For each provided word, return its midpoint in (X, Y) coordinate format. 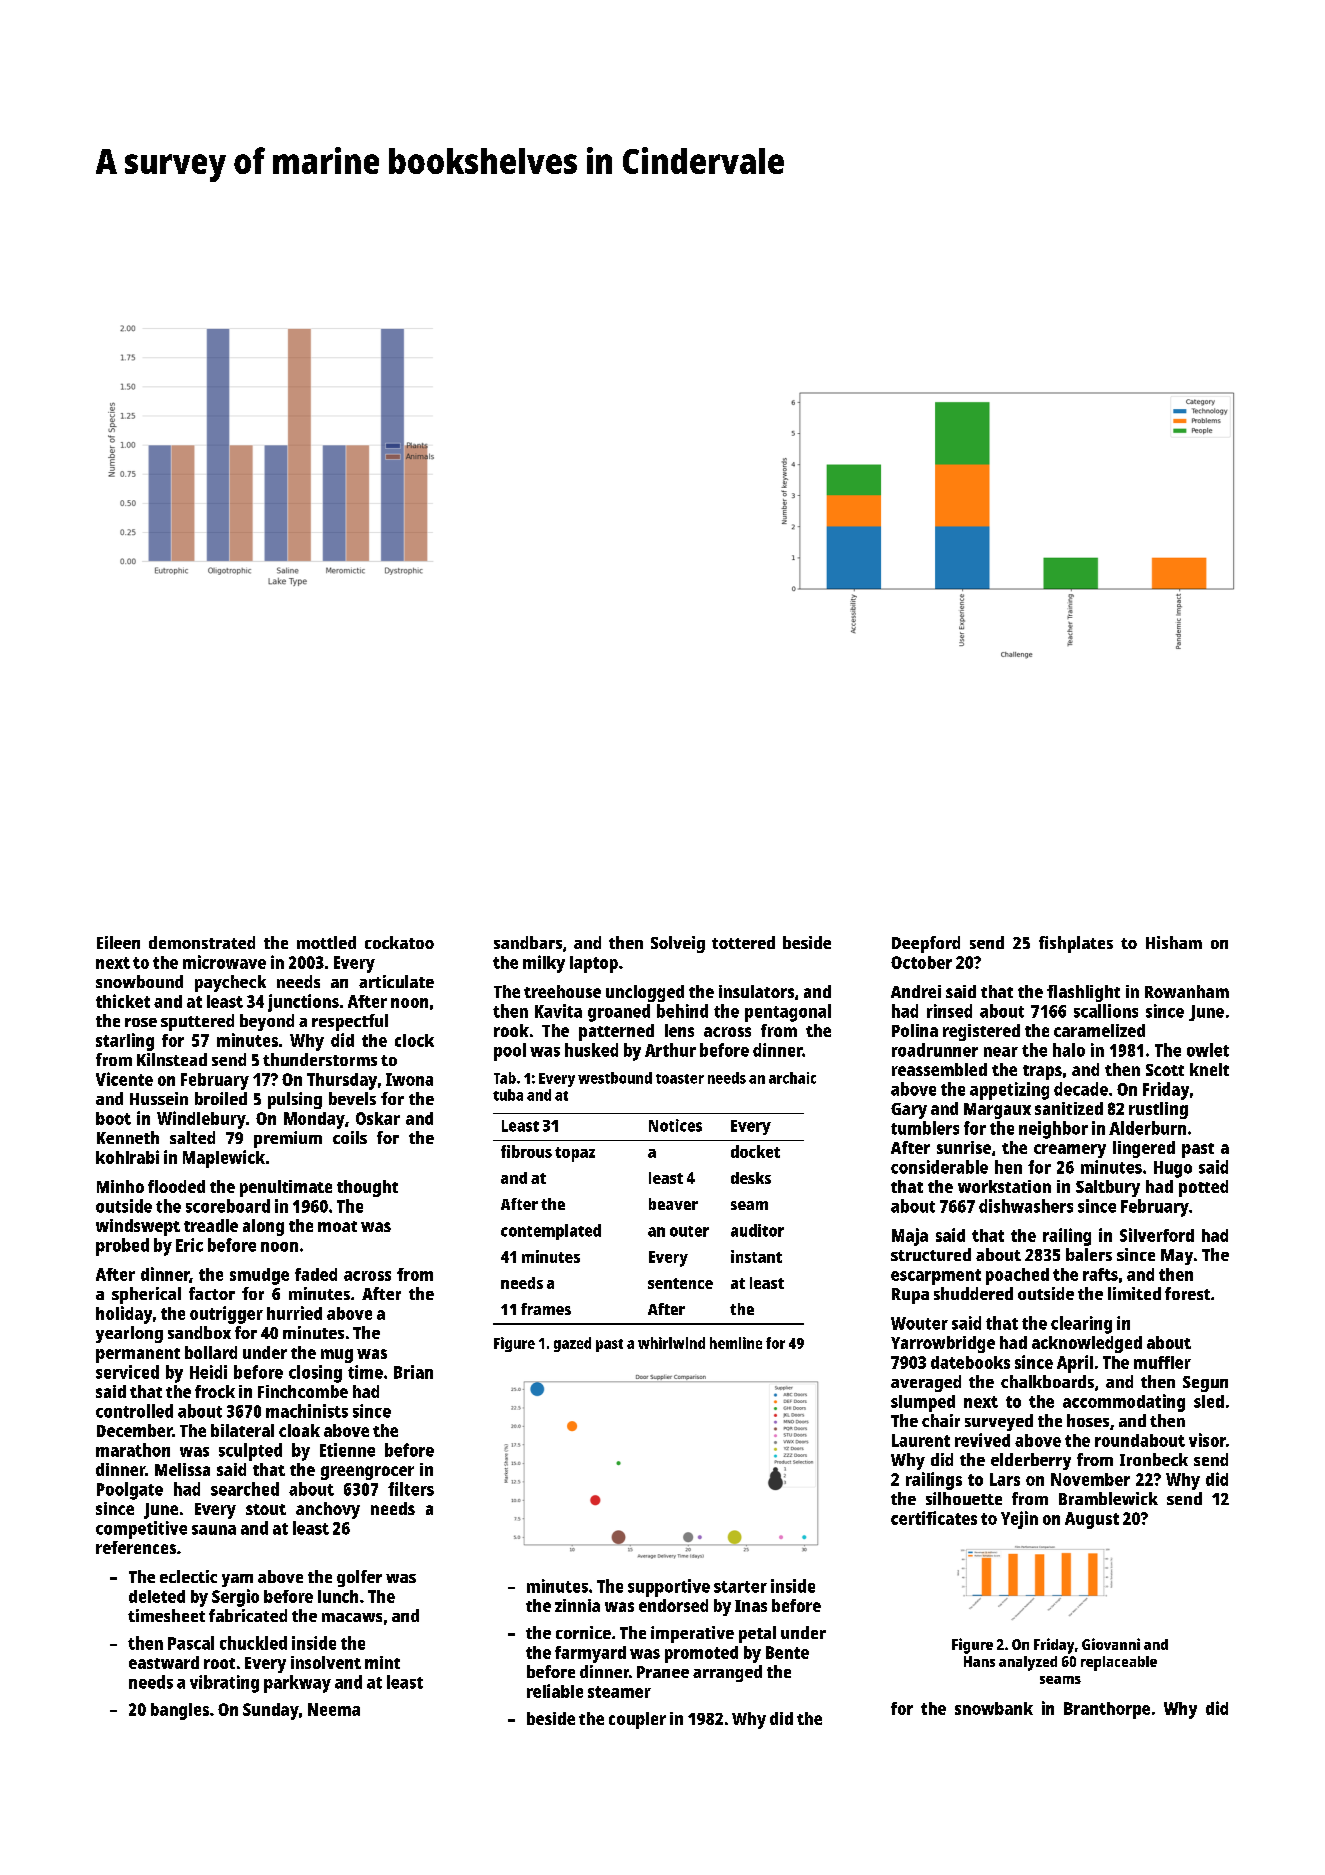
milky (544, 964)
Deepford (926, 944)
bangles (180, 1711)
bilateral (242, 1430)
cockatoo (399, 942)
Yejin (1019, 1520)
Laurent (921, 1440)
